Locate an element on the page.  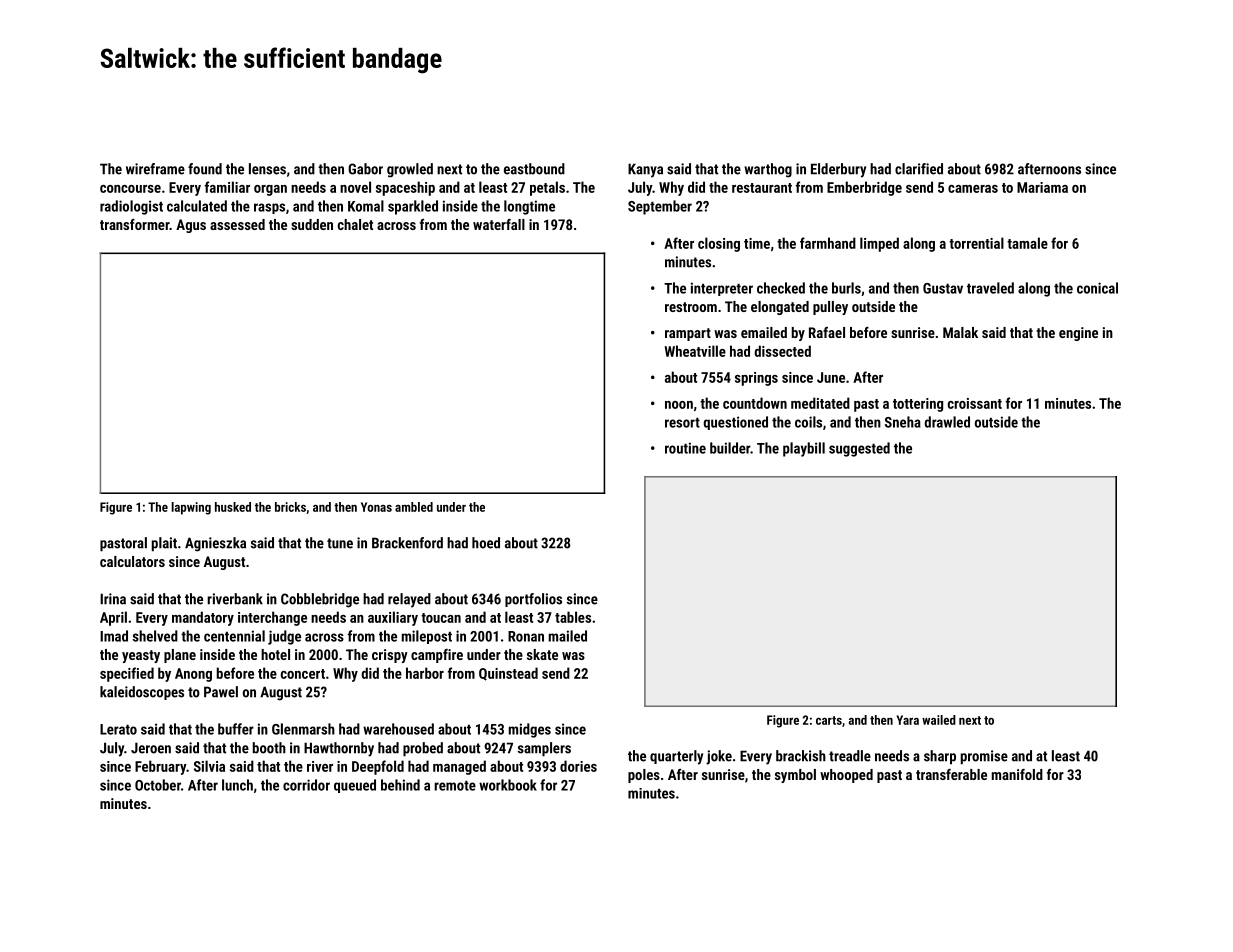
treadle is located at coordinates (850, 756).
